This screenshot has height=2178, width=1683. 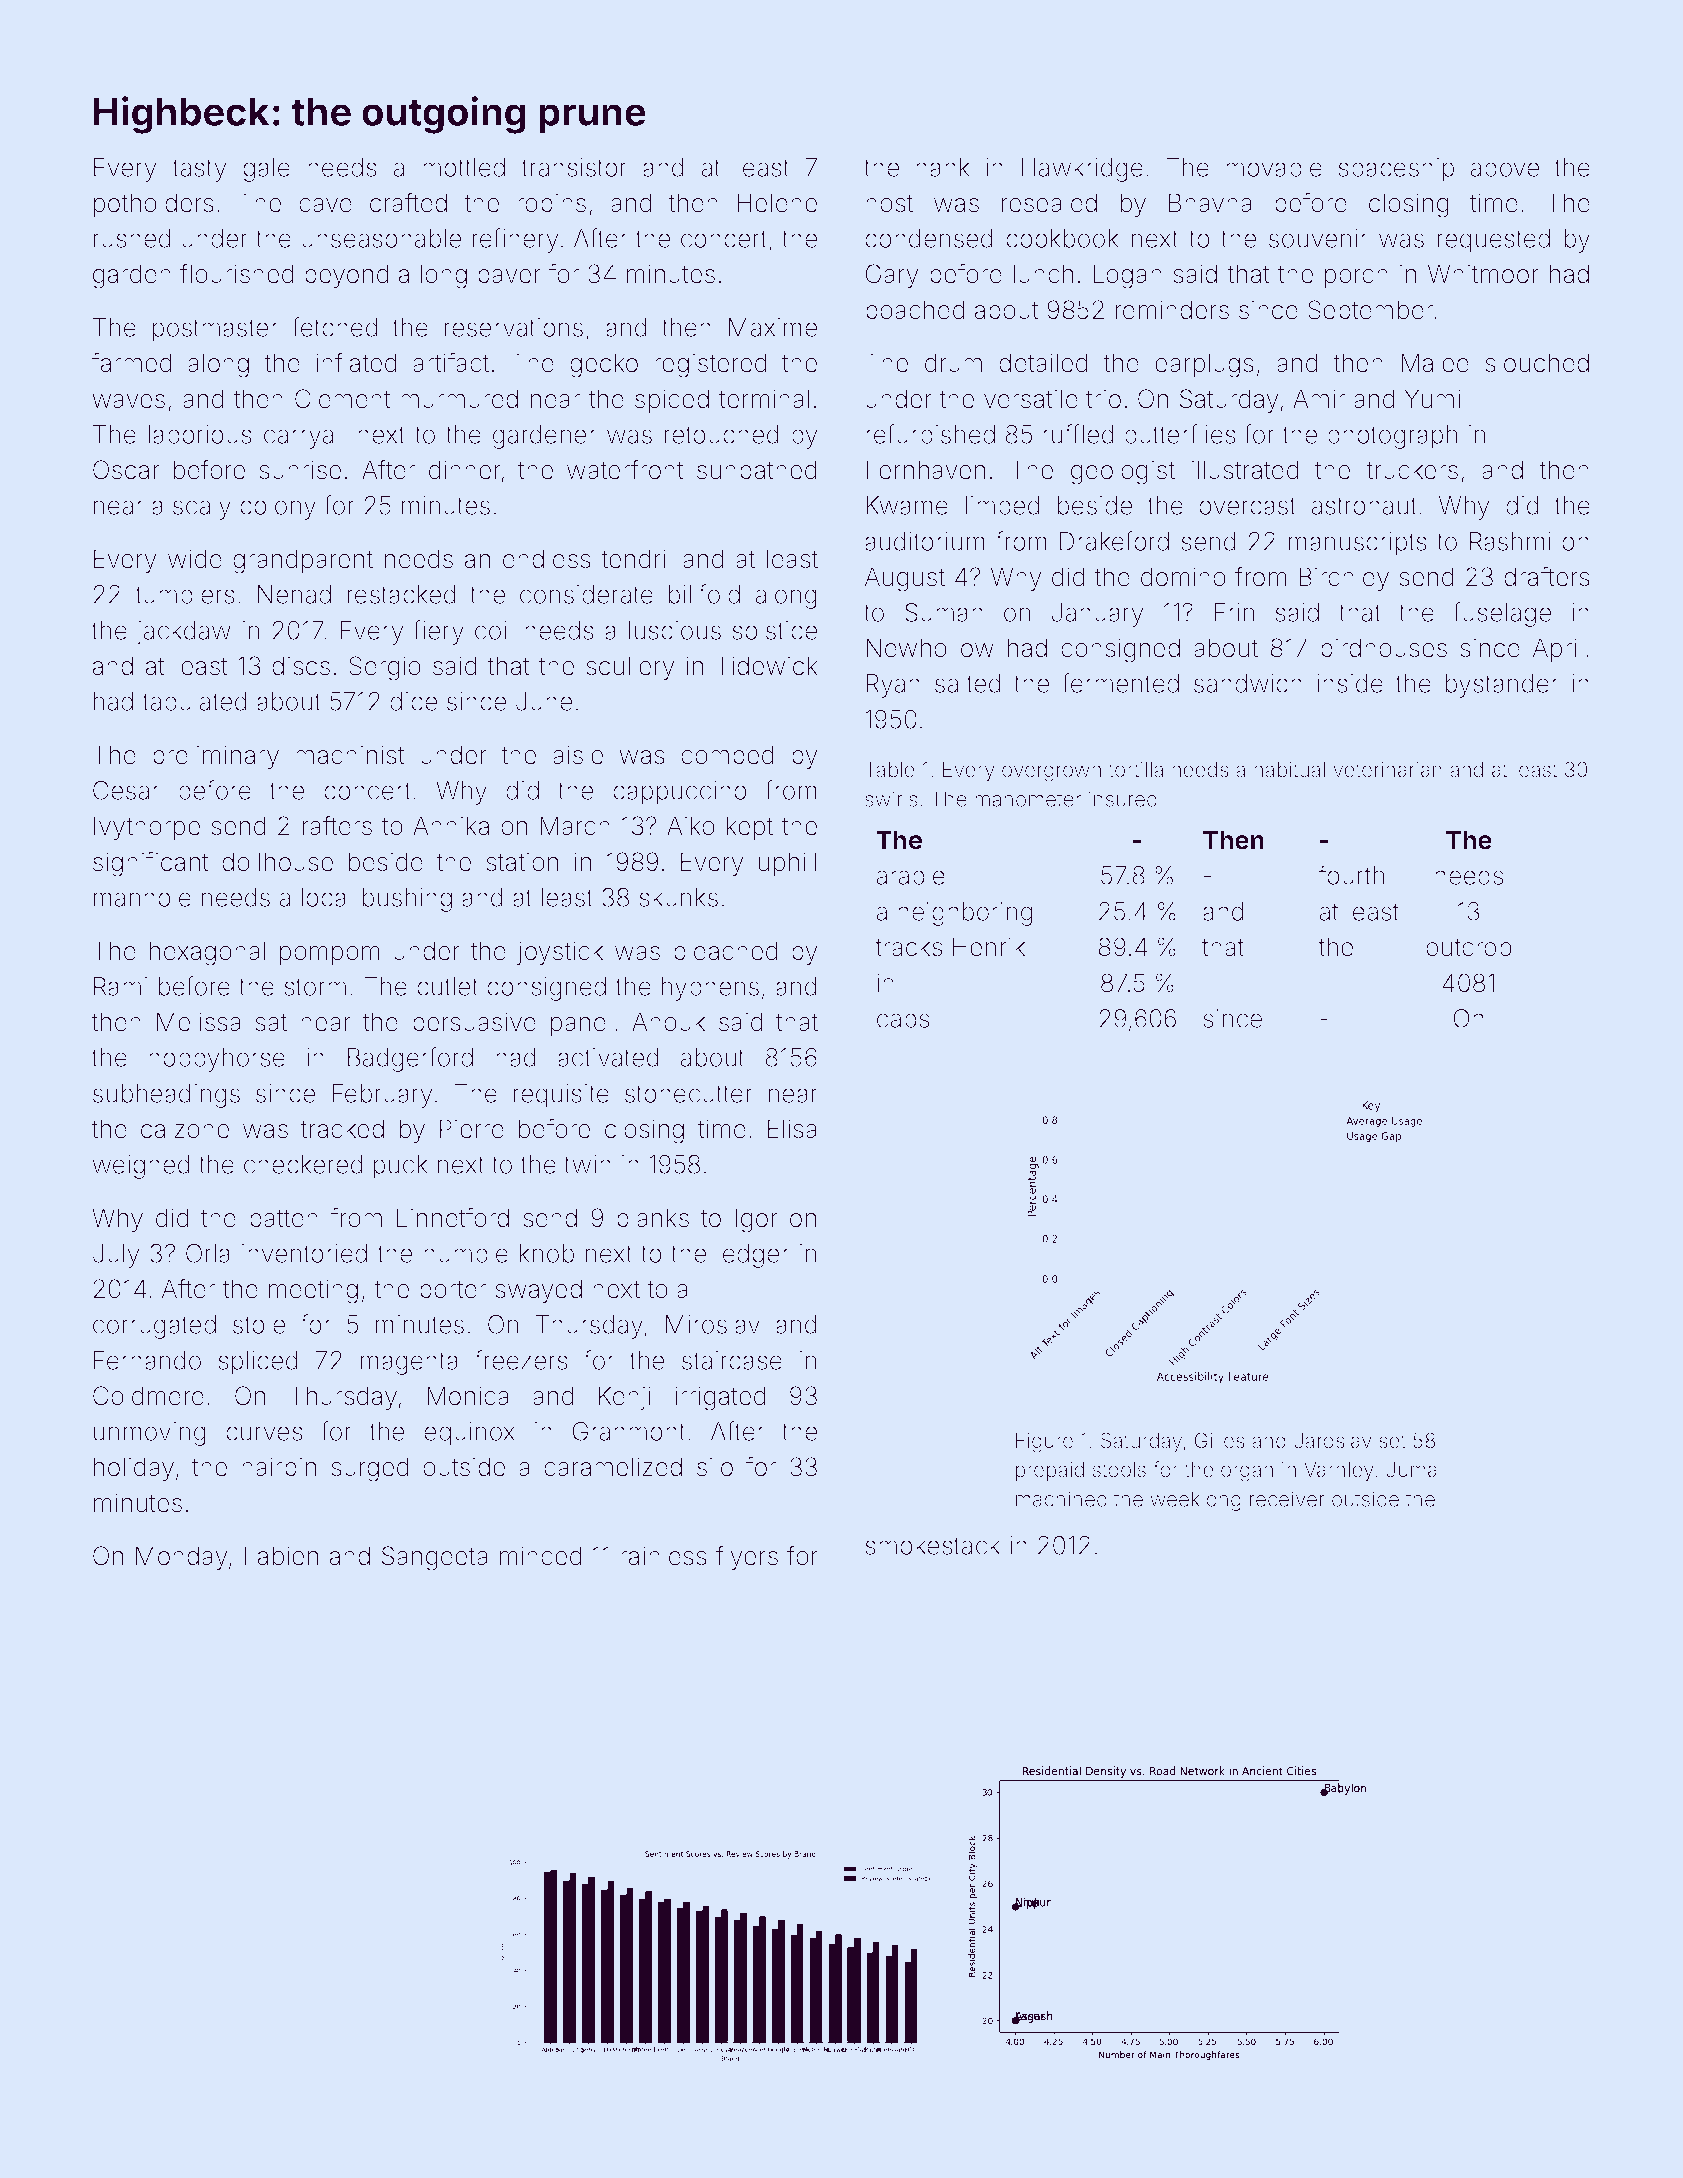 What do you see at coordinates (672, 401) in the screenshot?
I see `spiced` at bounding box center [672, 401].
